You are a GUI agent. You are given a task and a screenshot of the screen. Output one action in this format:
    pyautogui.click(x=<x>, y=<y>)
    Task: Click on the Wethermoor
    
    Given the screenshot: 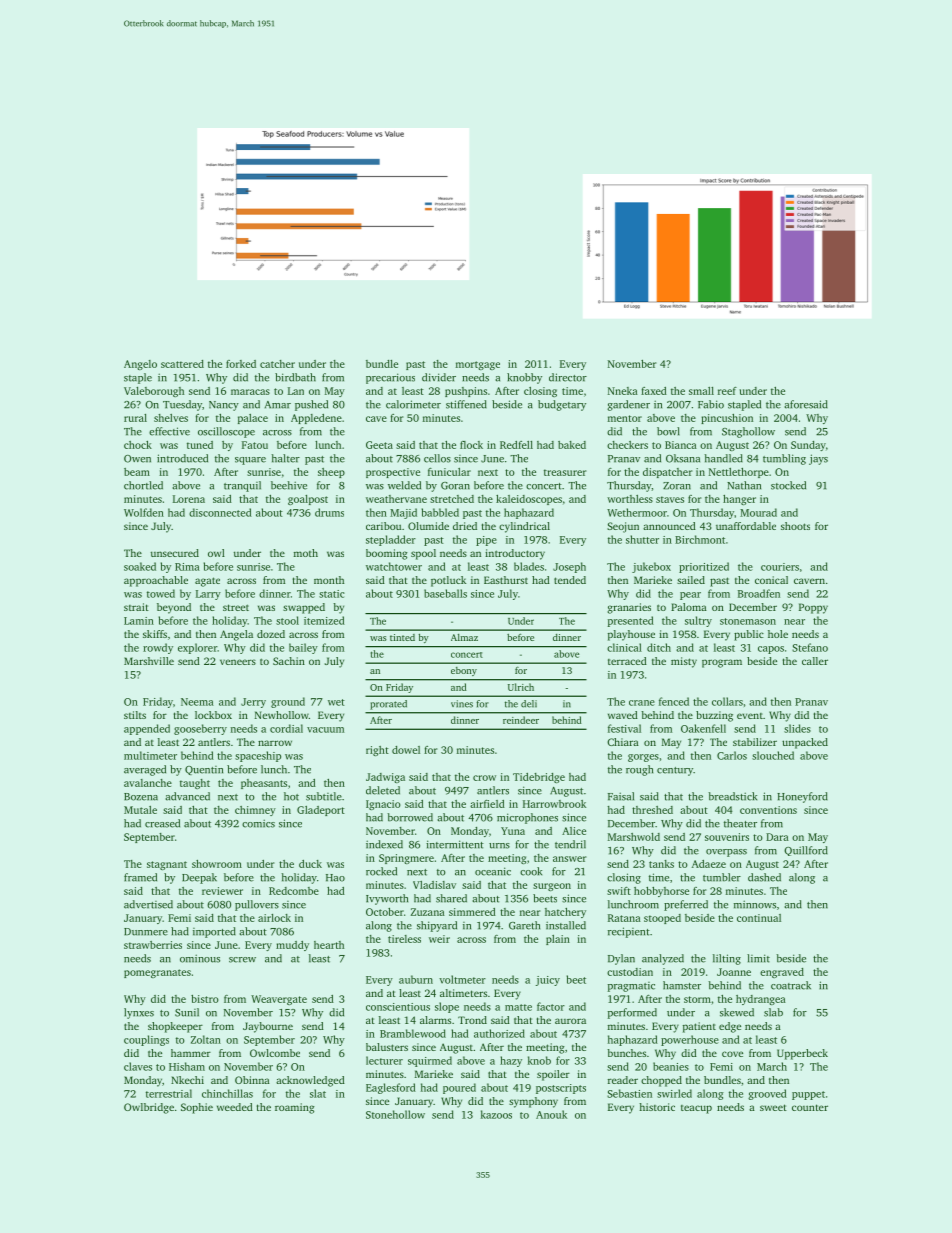 What is the action you would take?
    pyautogui.click(x=637, y=512)
